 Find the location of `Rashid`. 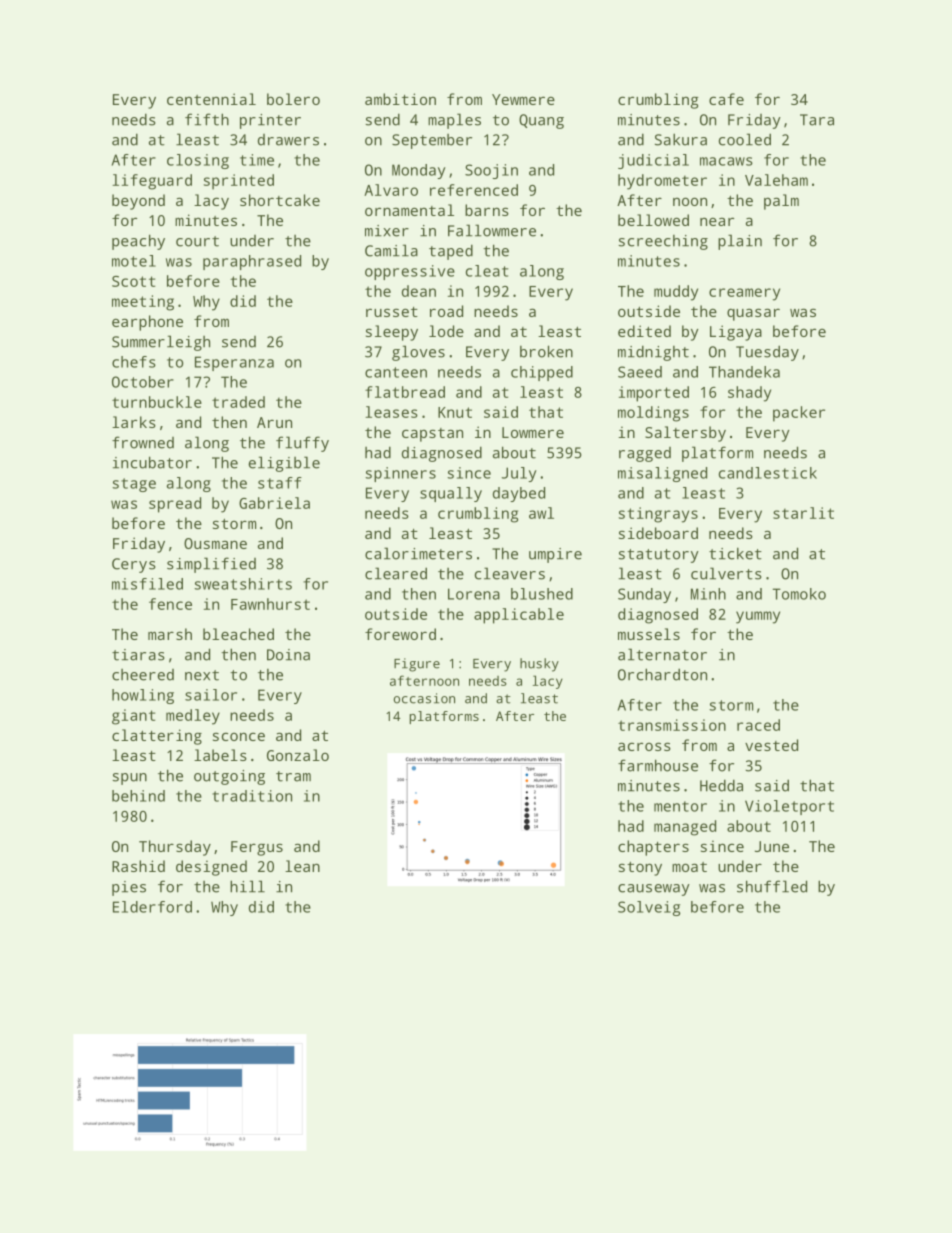

Rashid is located at coordinates (138, 866).
